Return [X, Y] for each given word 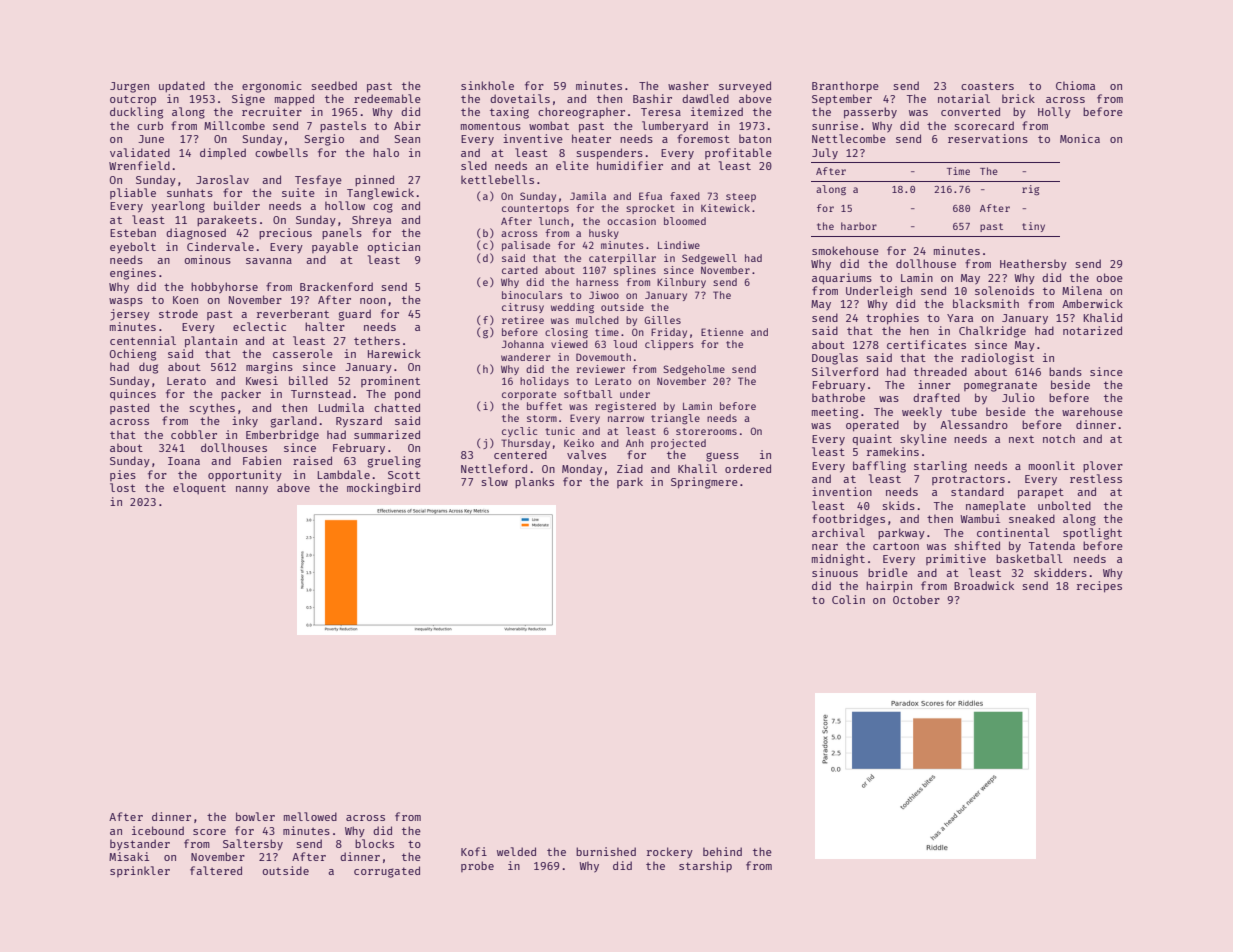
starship [705, 866]
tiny [1033, 227]
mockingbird [383, 489]
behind [722, 851]
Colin [848, 599]
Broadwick [984, 585]
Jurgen [129, 87]
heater [591, 138]
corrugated [387, 872]
